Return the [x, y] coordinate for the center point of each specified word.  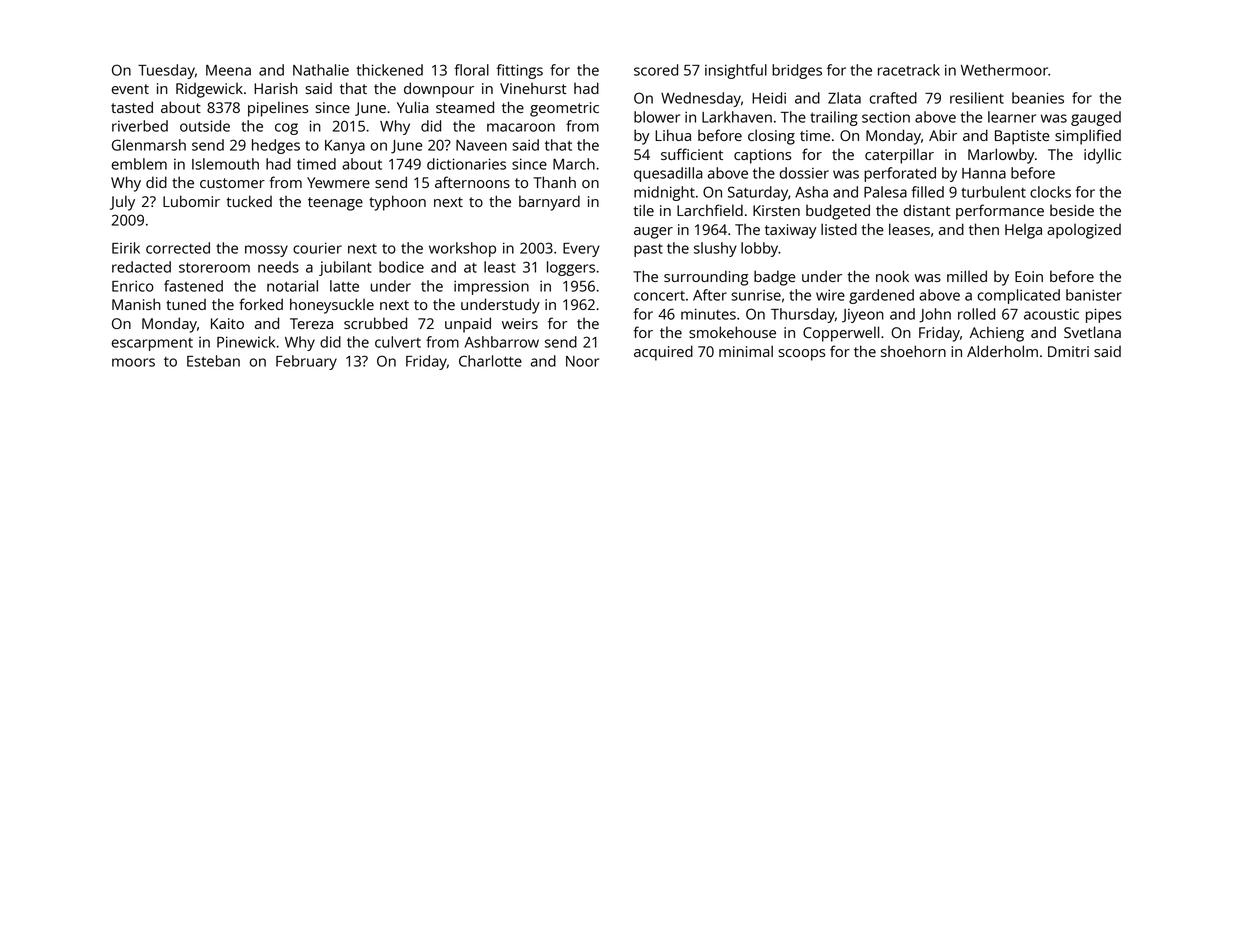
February [306, 362]
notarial [292, 286]
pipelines [278, 109]
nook [892, 276]
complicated [1019, 296]
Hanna [984, 173]
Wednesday [701, 99]
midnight [664, 193]
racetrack [909, 70]
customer [232, 183]
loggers [571, 268]
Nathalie [321, 70]
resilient [977, 98]
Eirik [126, 248]
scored [656, 70]
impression [491, 287]
